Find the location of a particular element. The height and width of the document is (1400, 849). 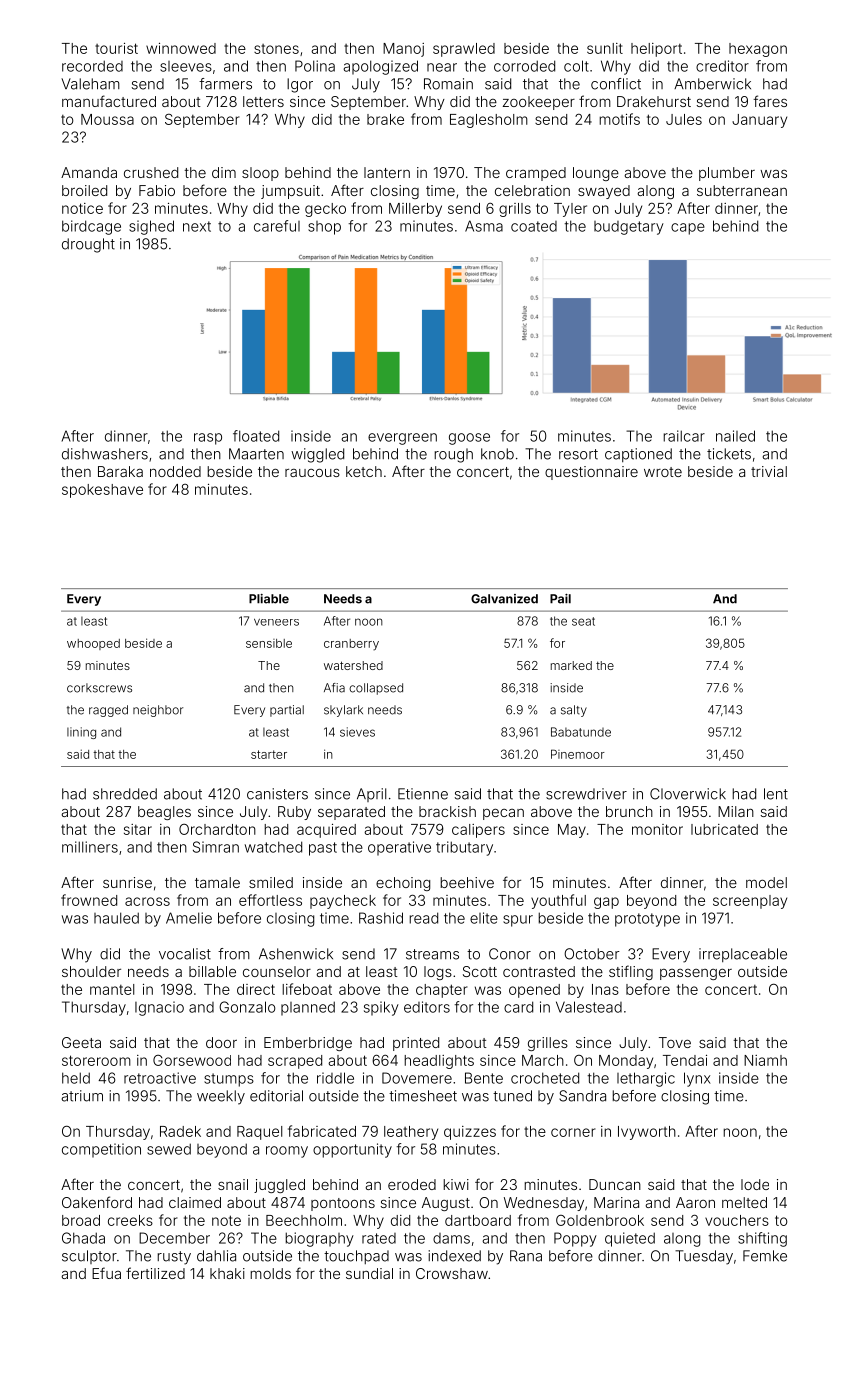

Manoj is located at coordinates (403, 50).
